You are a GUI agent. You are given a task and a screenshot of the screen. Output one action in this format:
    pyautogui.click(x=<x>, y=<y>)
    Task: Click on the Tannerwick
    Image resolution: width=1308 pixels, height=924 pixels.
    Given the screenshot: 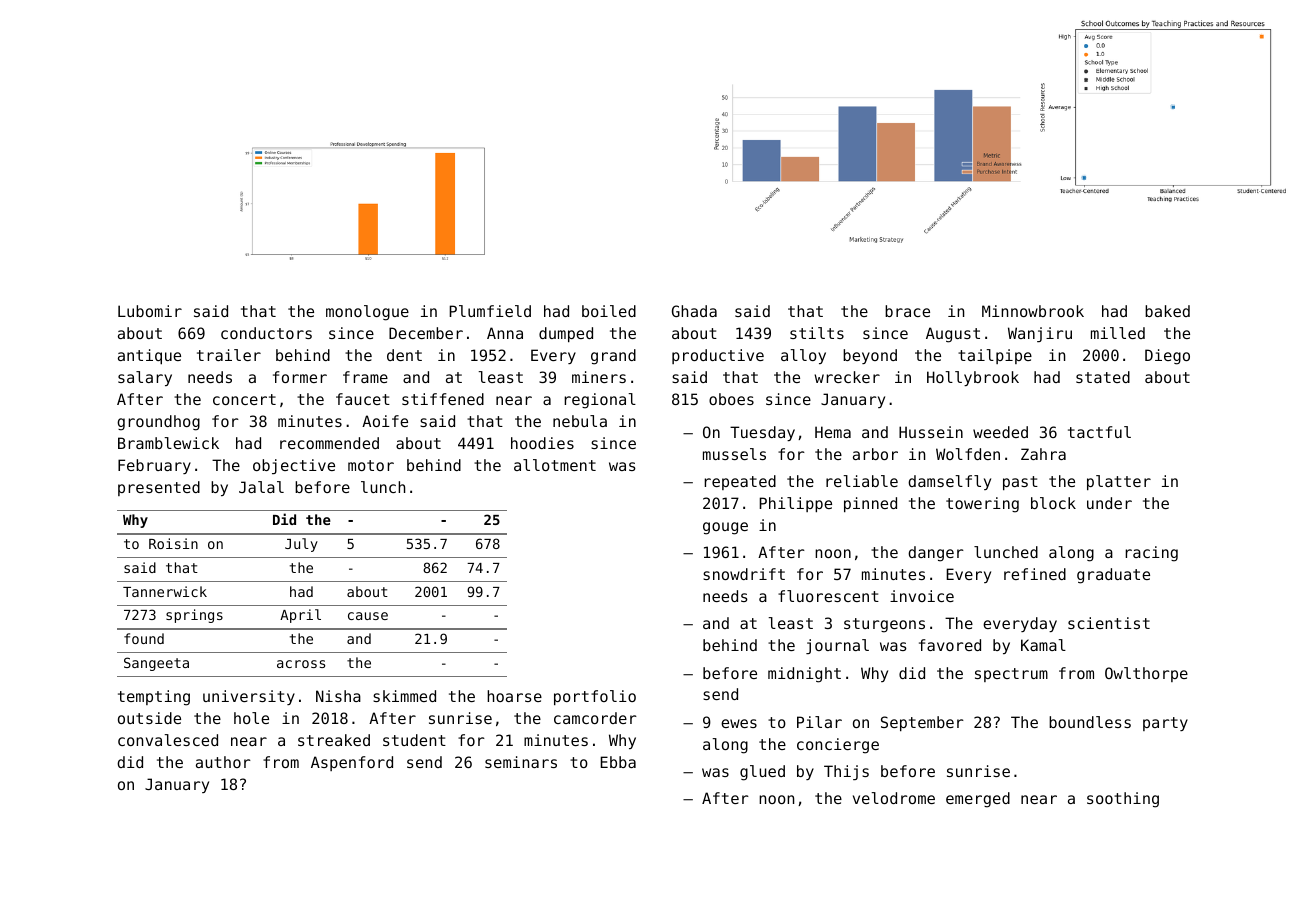 What is the action you would take?
    pyautogui.click(x=165, y=591)
